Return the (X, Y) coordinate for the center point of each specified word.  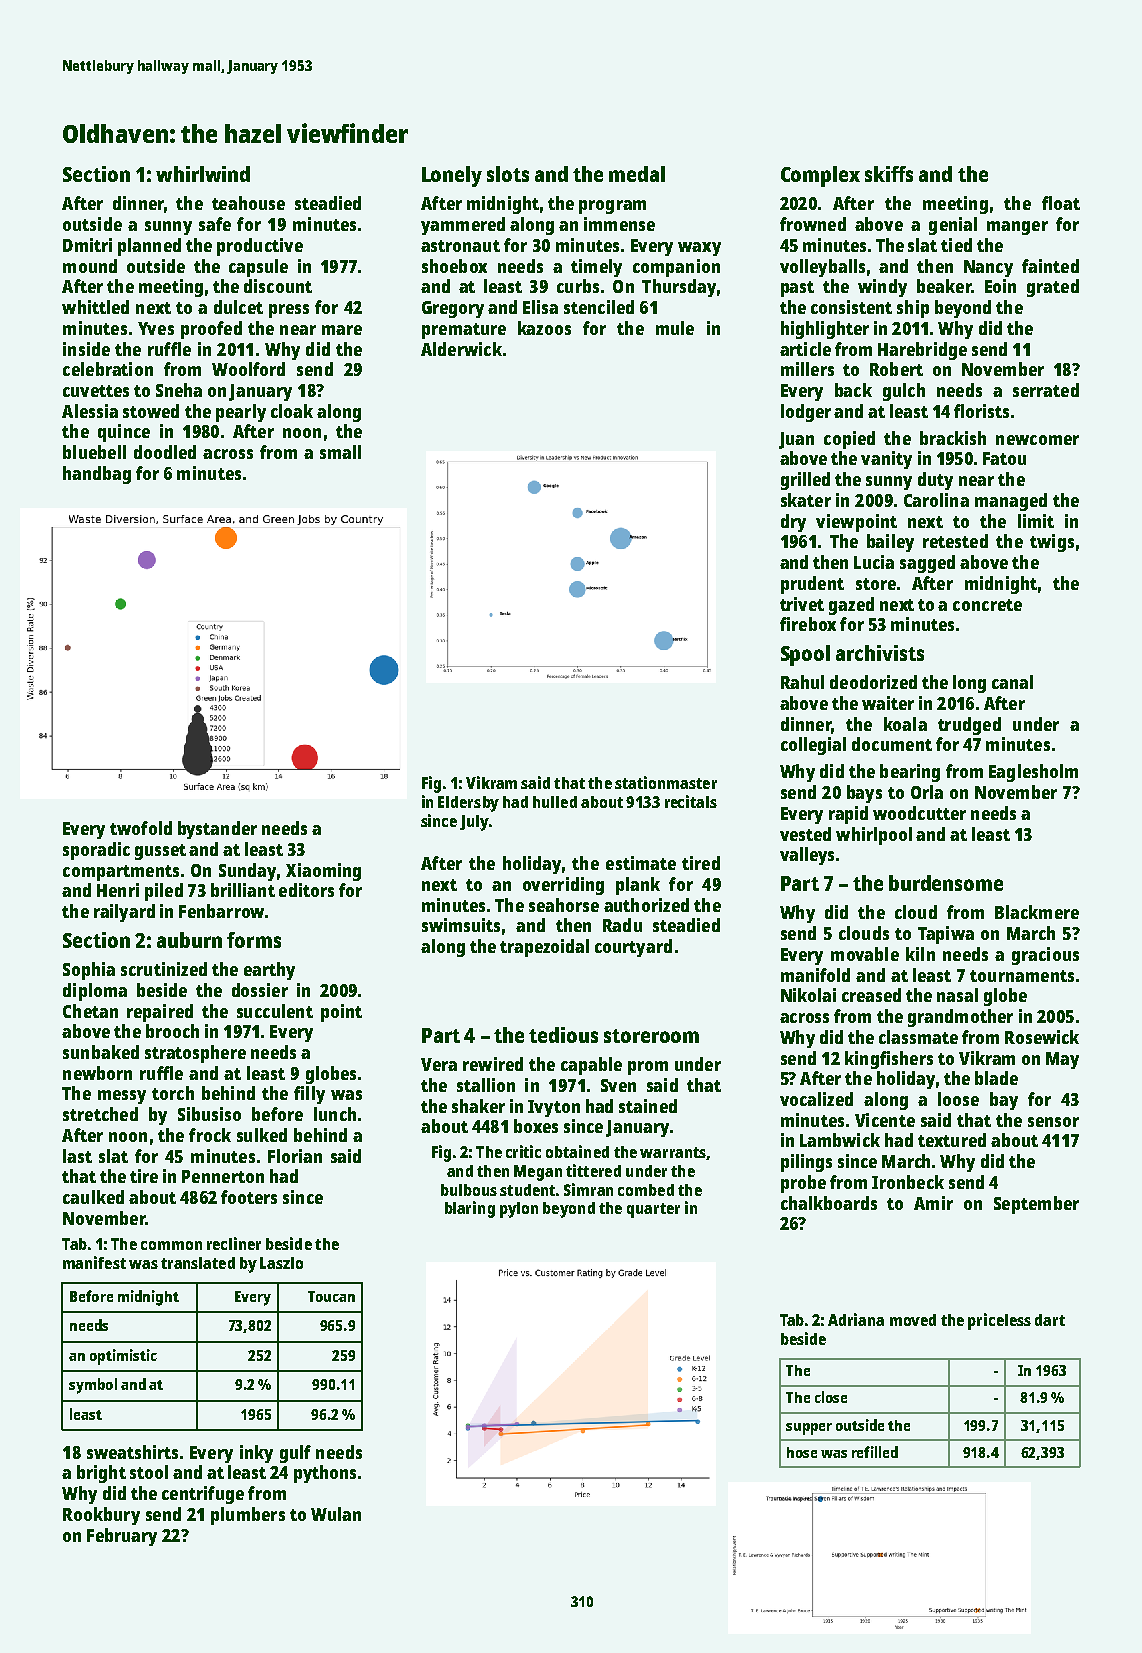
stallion (486, 1085)
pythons (325, 1474)
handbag (97, 475)
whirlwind (203, 174)
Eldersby (468, 804)
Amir (933, 1203)
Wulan (336, 1514)
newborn (97, 1073)
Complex (820, 176)
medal (637, 174)
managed (1011, 502)
